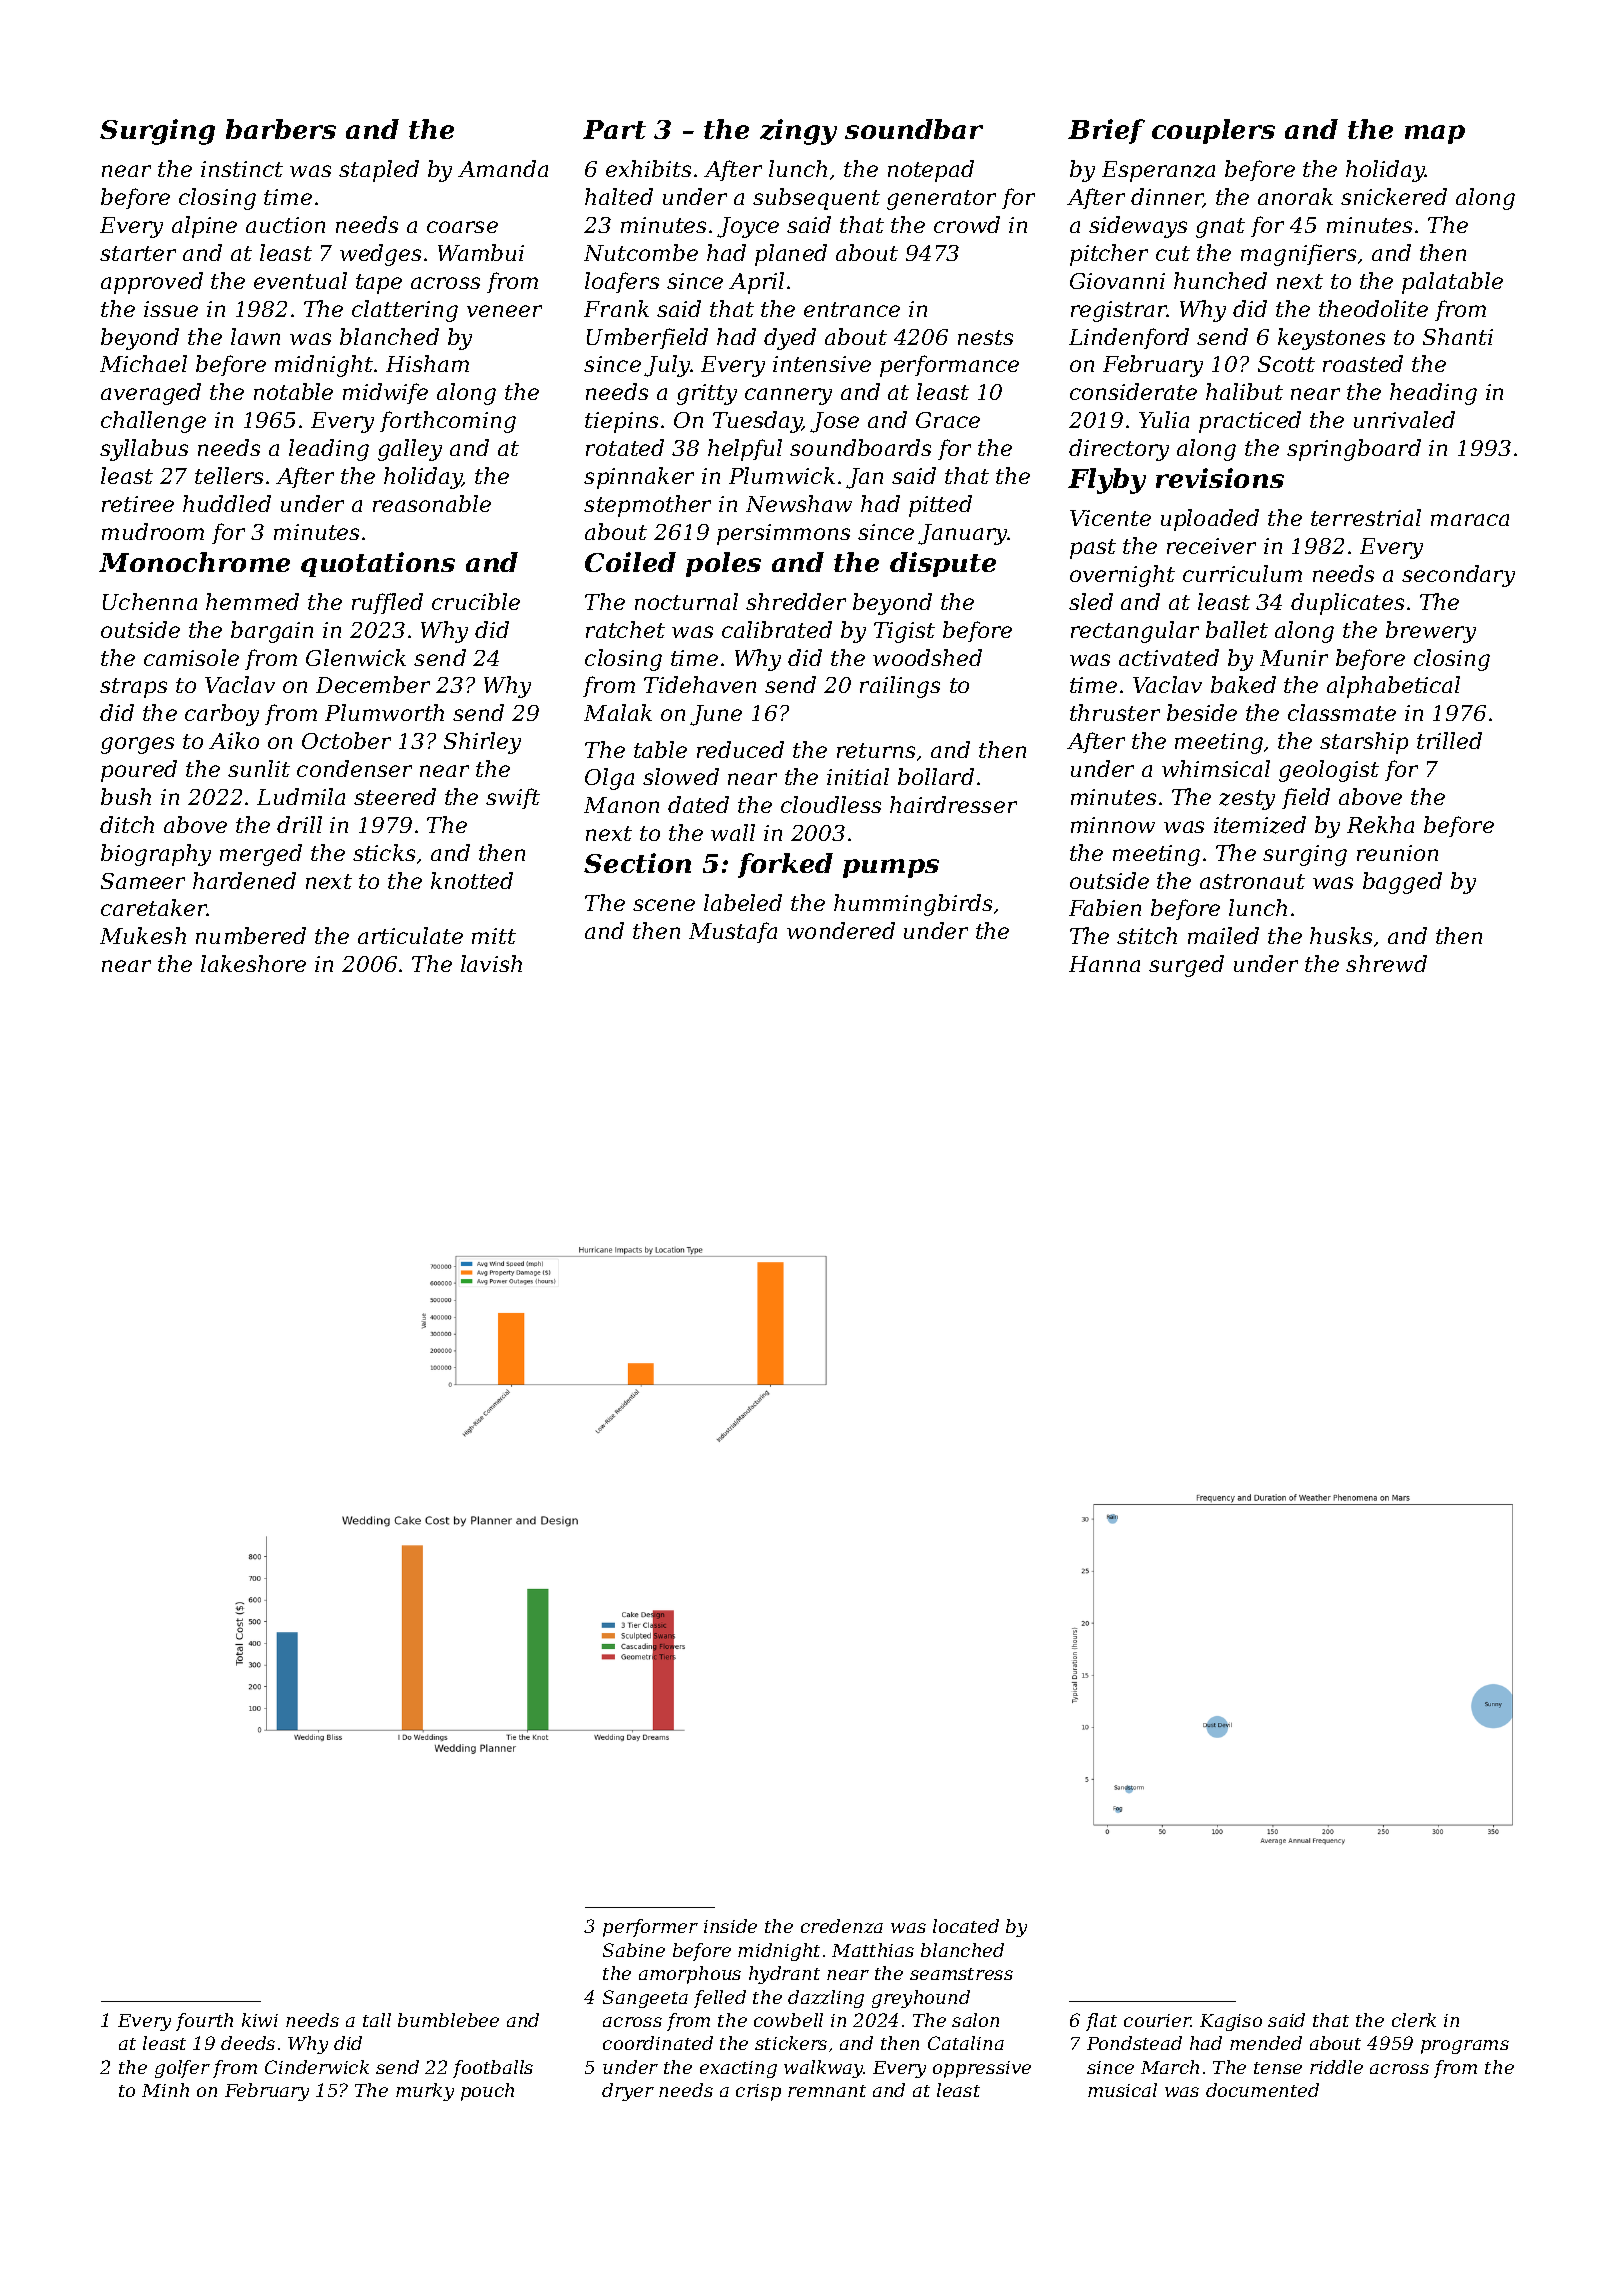 This screenshot has width=1620, height=2292. What do you see at coordinates (1262, 2090) in the screenshot?
I see `documented` at bounding box center [1262, 2090].
